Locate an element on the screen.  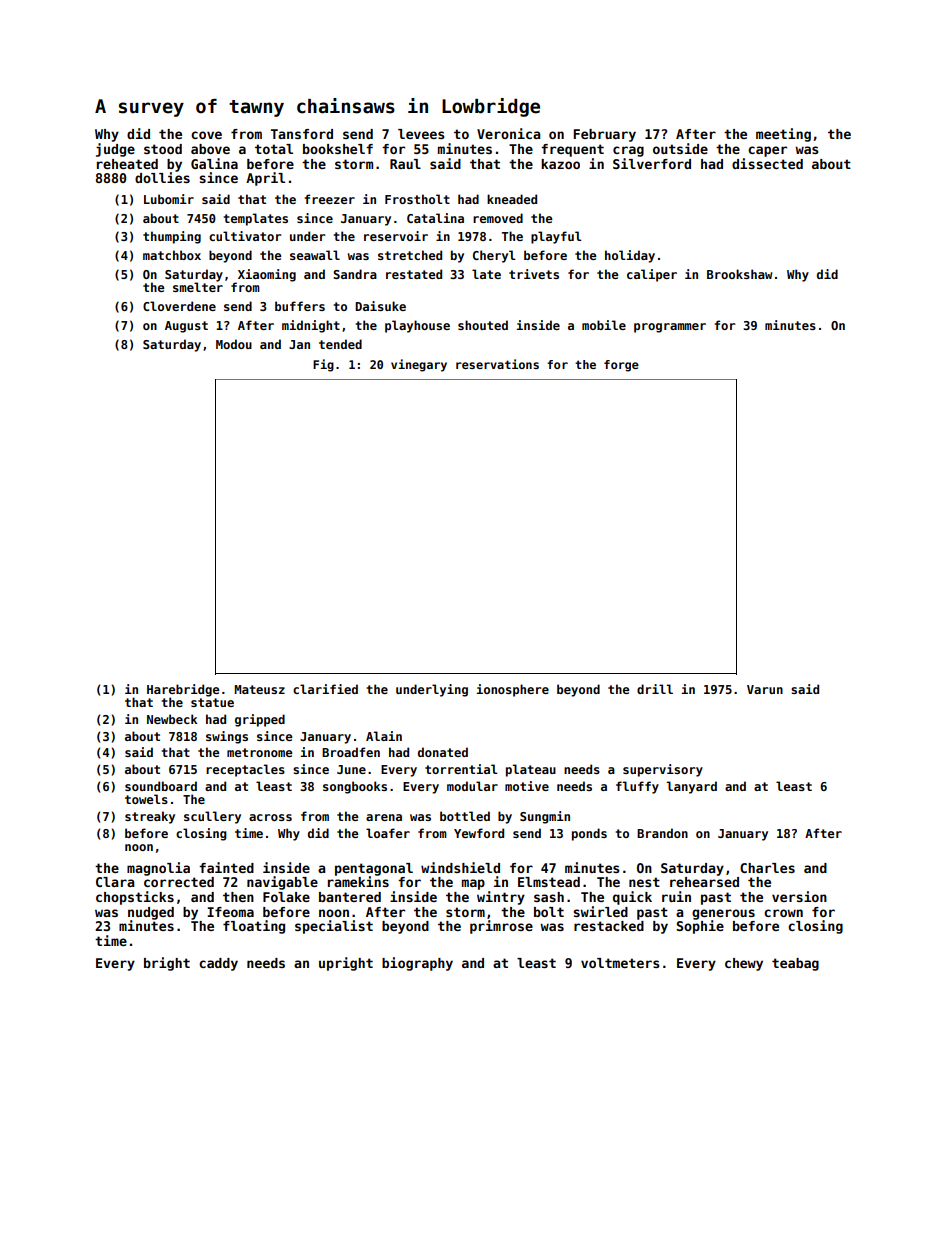
Fig is located at coordinates (323, 365).
